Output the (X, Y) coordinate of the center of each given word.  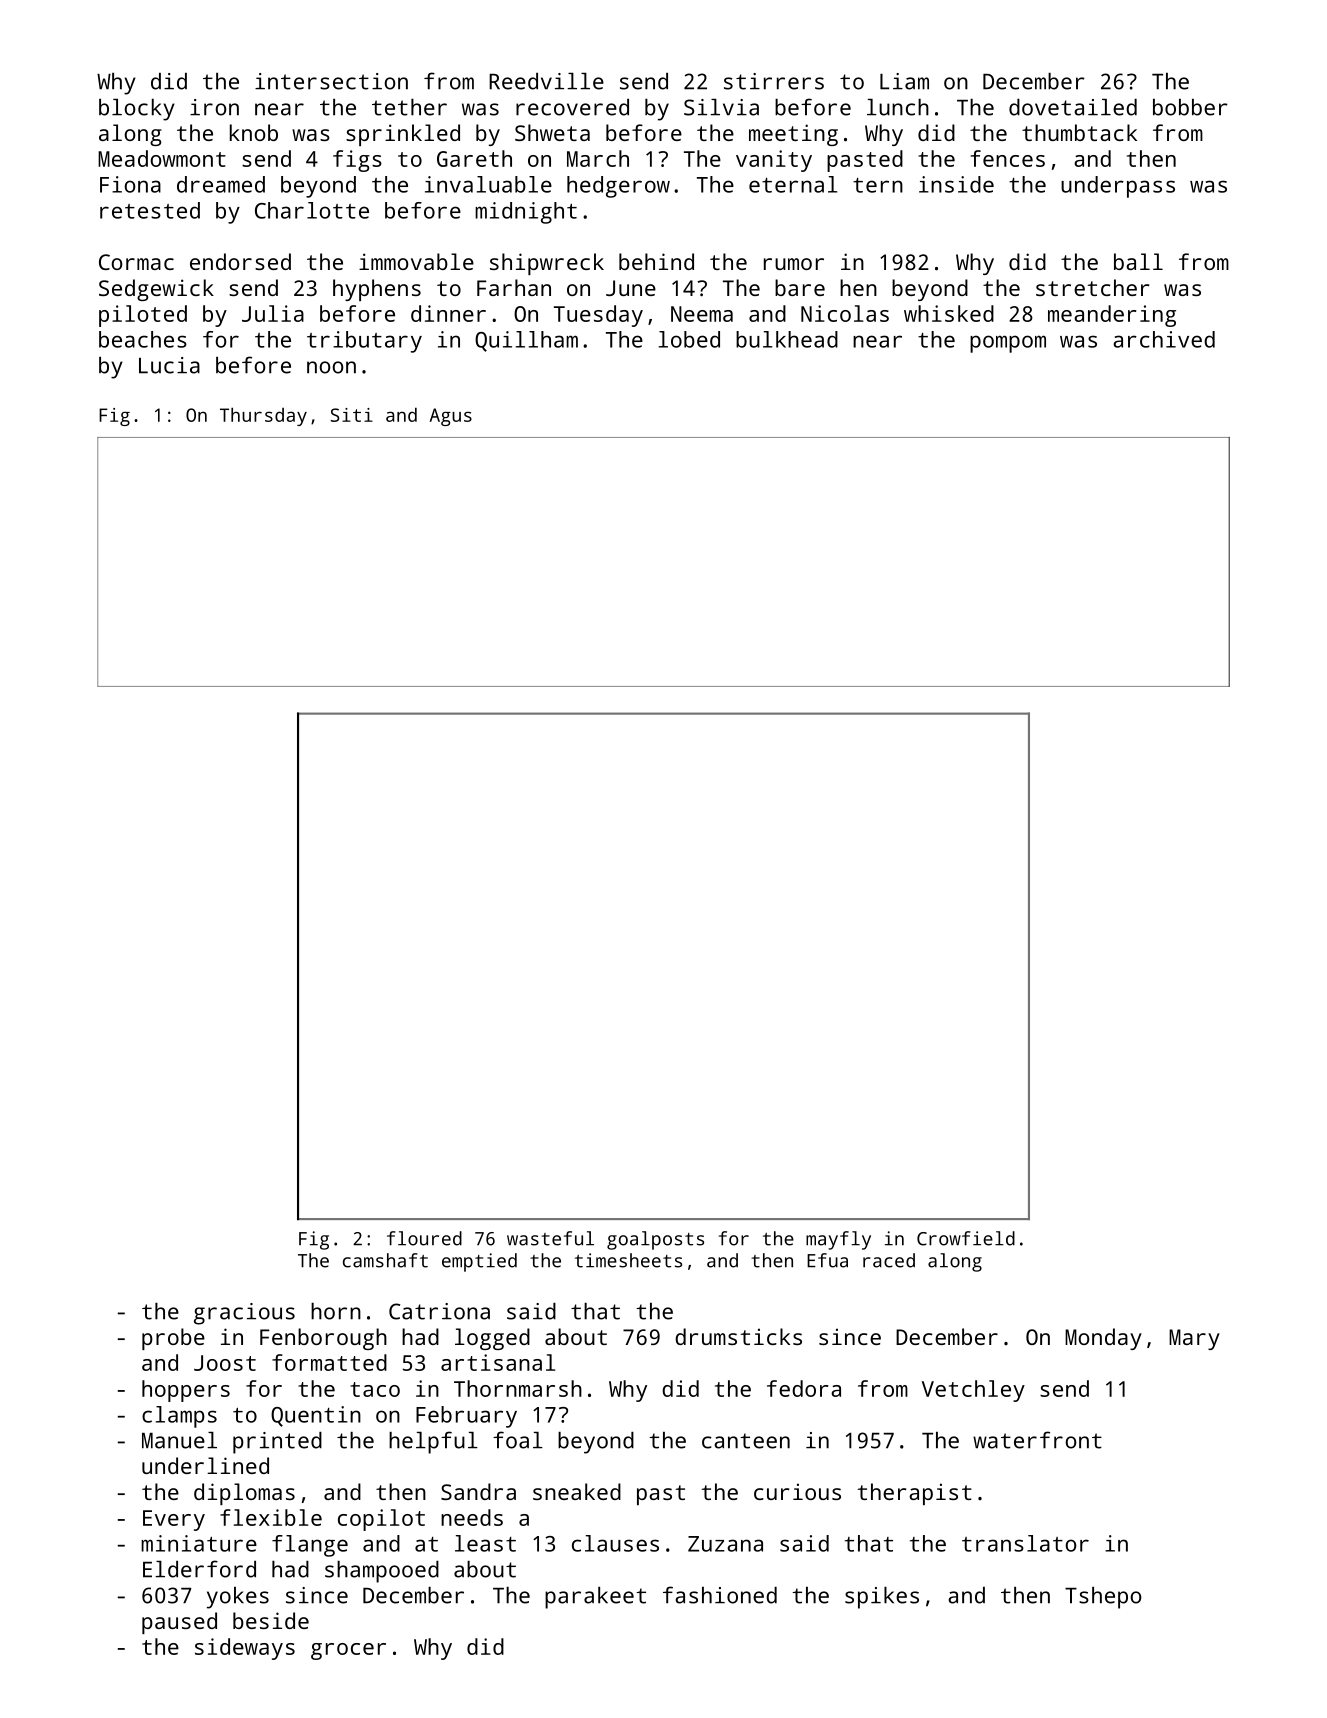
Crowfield (966, 1238)
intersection (331, 81)
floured (424, 1238)
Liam (904, 81)
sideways (245, 1649)
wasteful (550, 1238)
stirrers (774, 81)
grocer (348, 1651)
